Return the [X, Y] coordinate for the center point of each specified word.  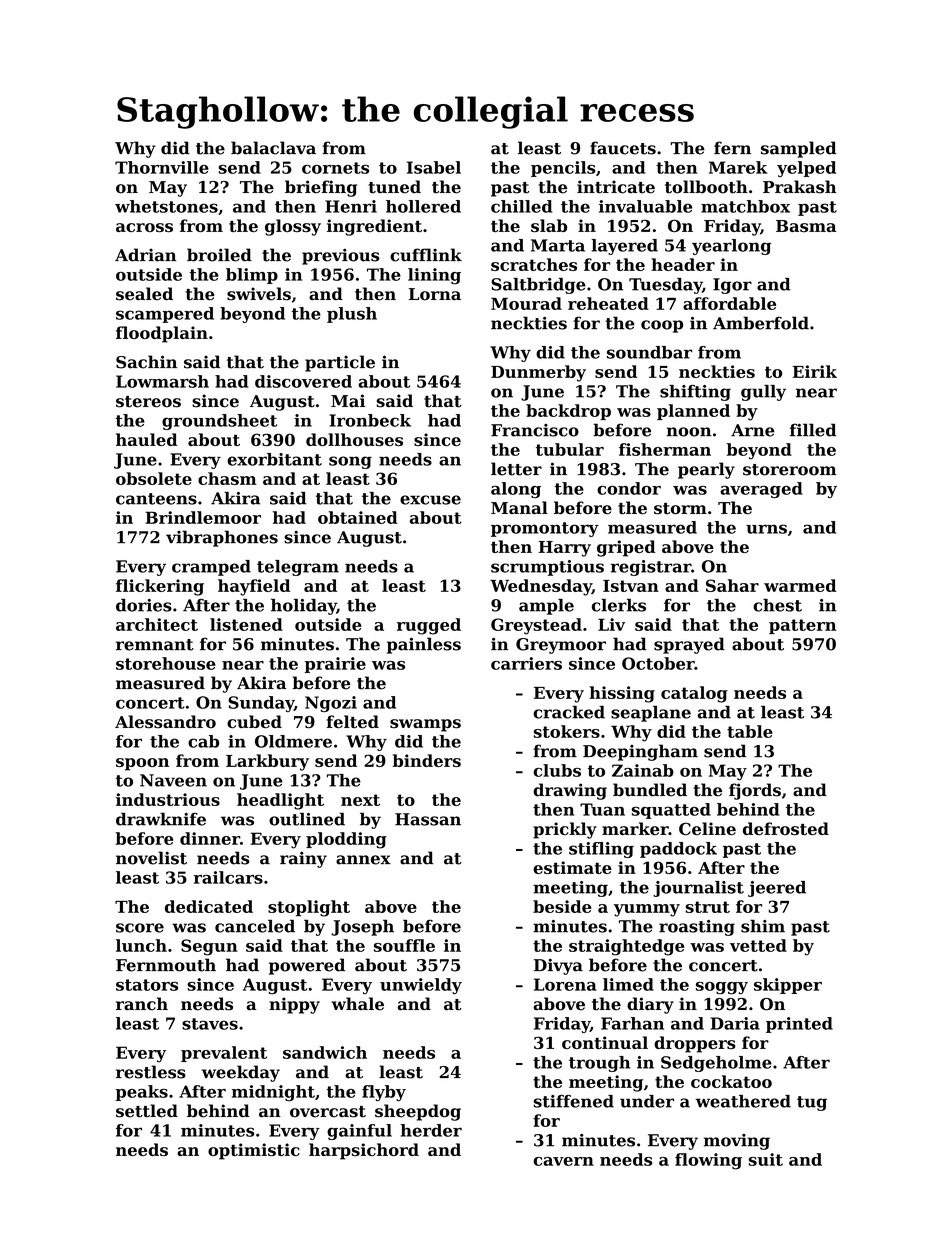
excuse [430, 500]
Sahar [732, 585]
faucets [623, 148]
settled [147, 1111]
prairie [335, 665]
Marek [738, 167]
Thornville [162, 167]
